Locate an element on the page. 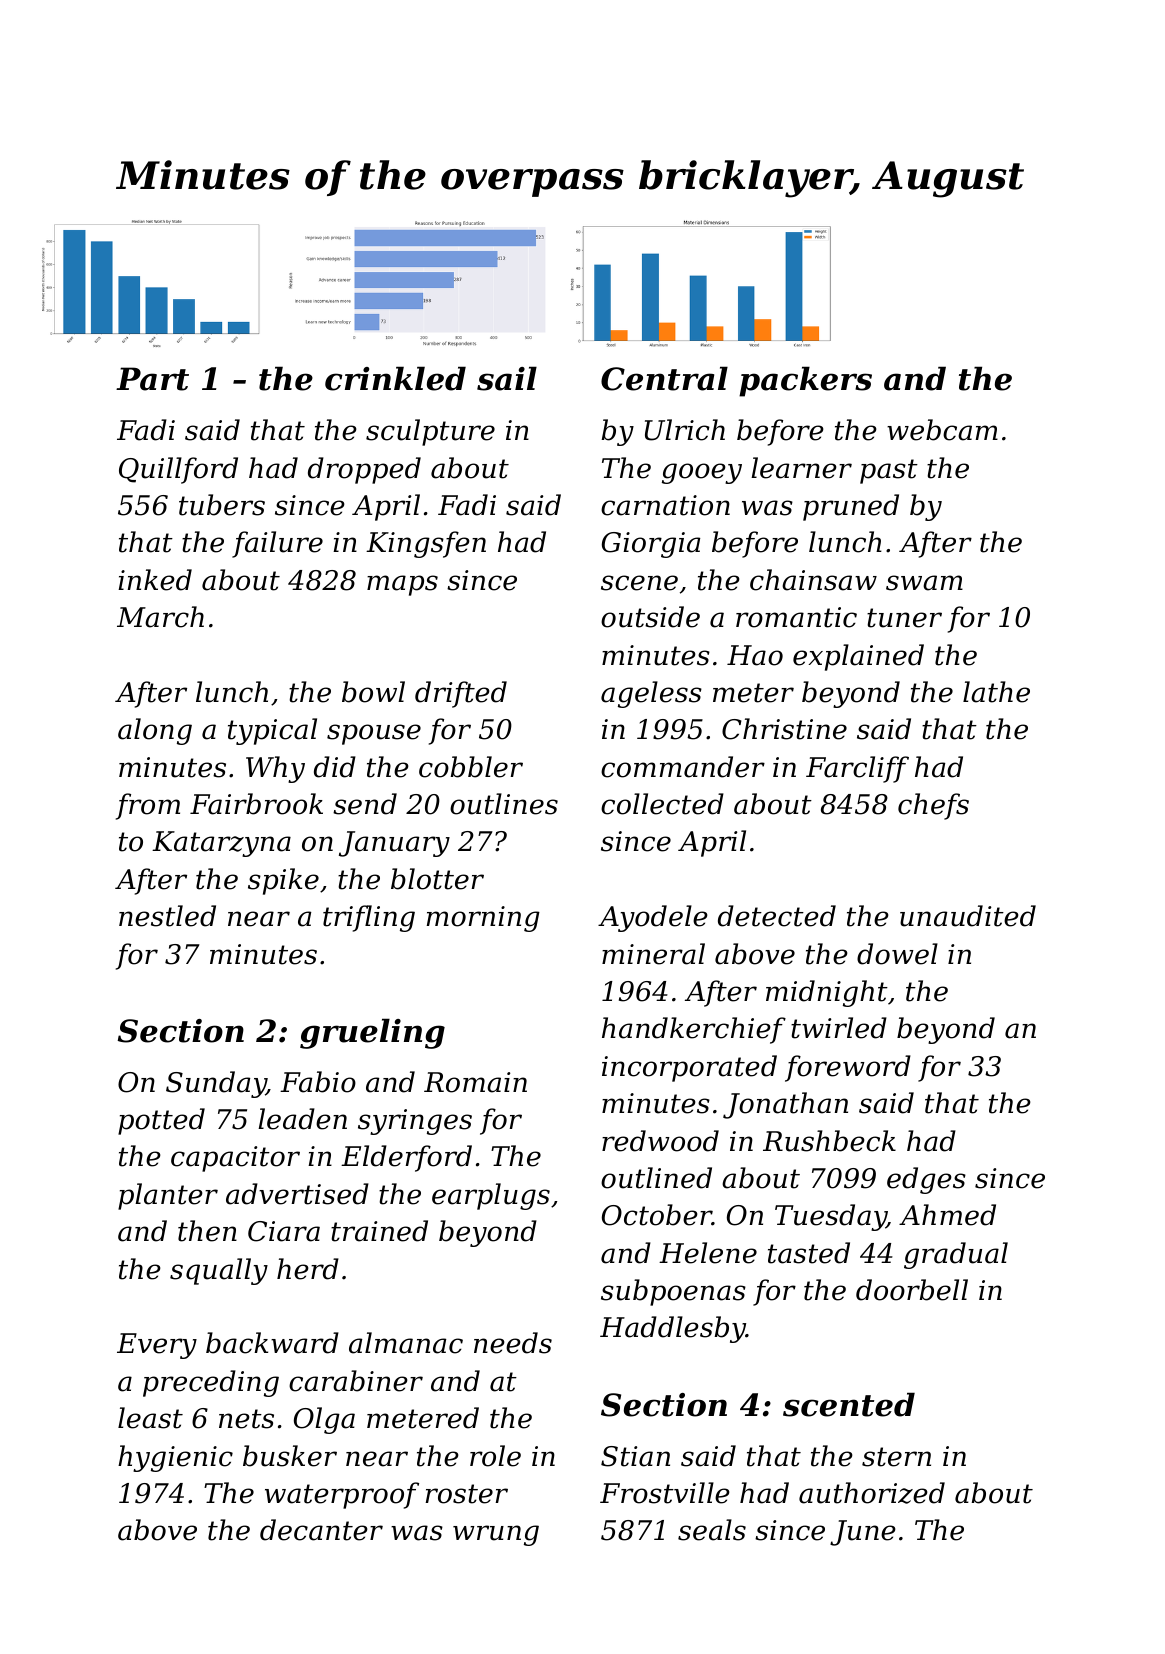  swam is located at coordinates (924, 583).
